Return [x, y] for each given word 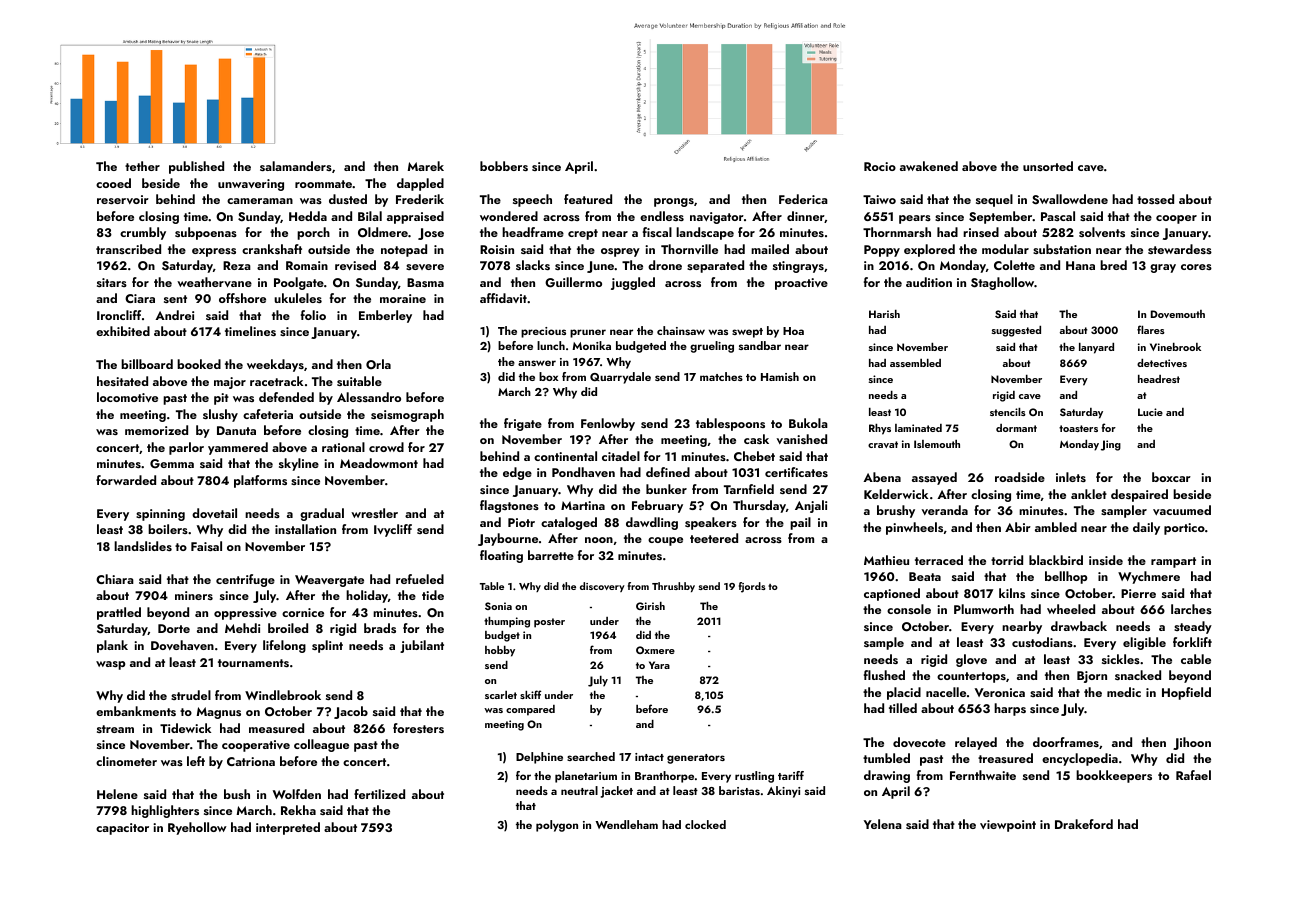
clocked [705, 824]
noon [599, 540]
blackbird [1056, 560]
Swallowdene [1070, 199]
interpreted [288, 828]
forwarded [126, 480]
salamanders [296, 166]
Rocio [880, 166]
